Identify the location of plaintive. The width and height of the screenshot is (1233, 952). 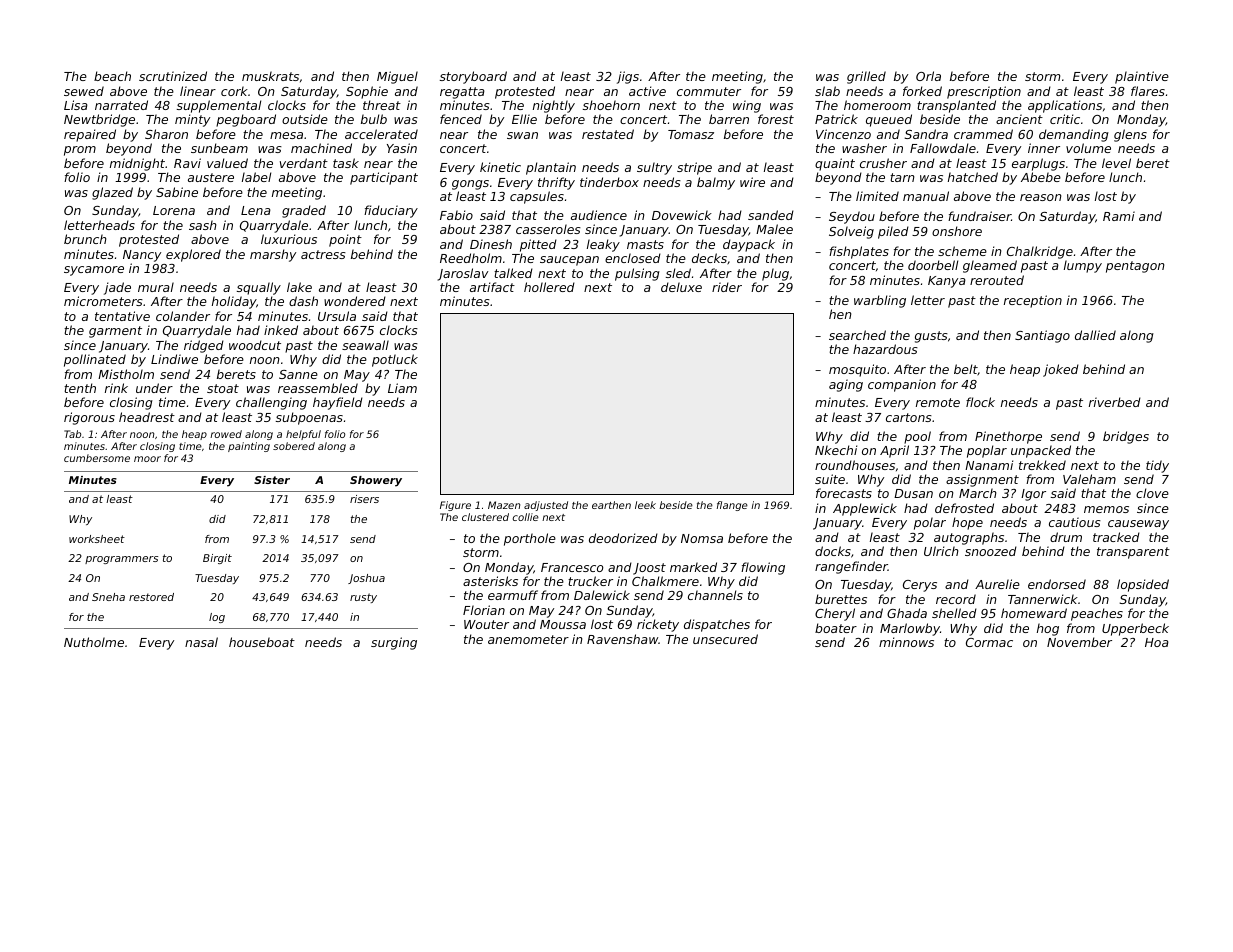
(1142, 77).
